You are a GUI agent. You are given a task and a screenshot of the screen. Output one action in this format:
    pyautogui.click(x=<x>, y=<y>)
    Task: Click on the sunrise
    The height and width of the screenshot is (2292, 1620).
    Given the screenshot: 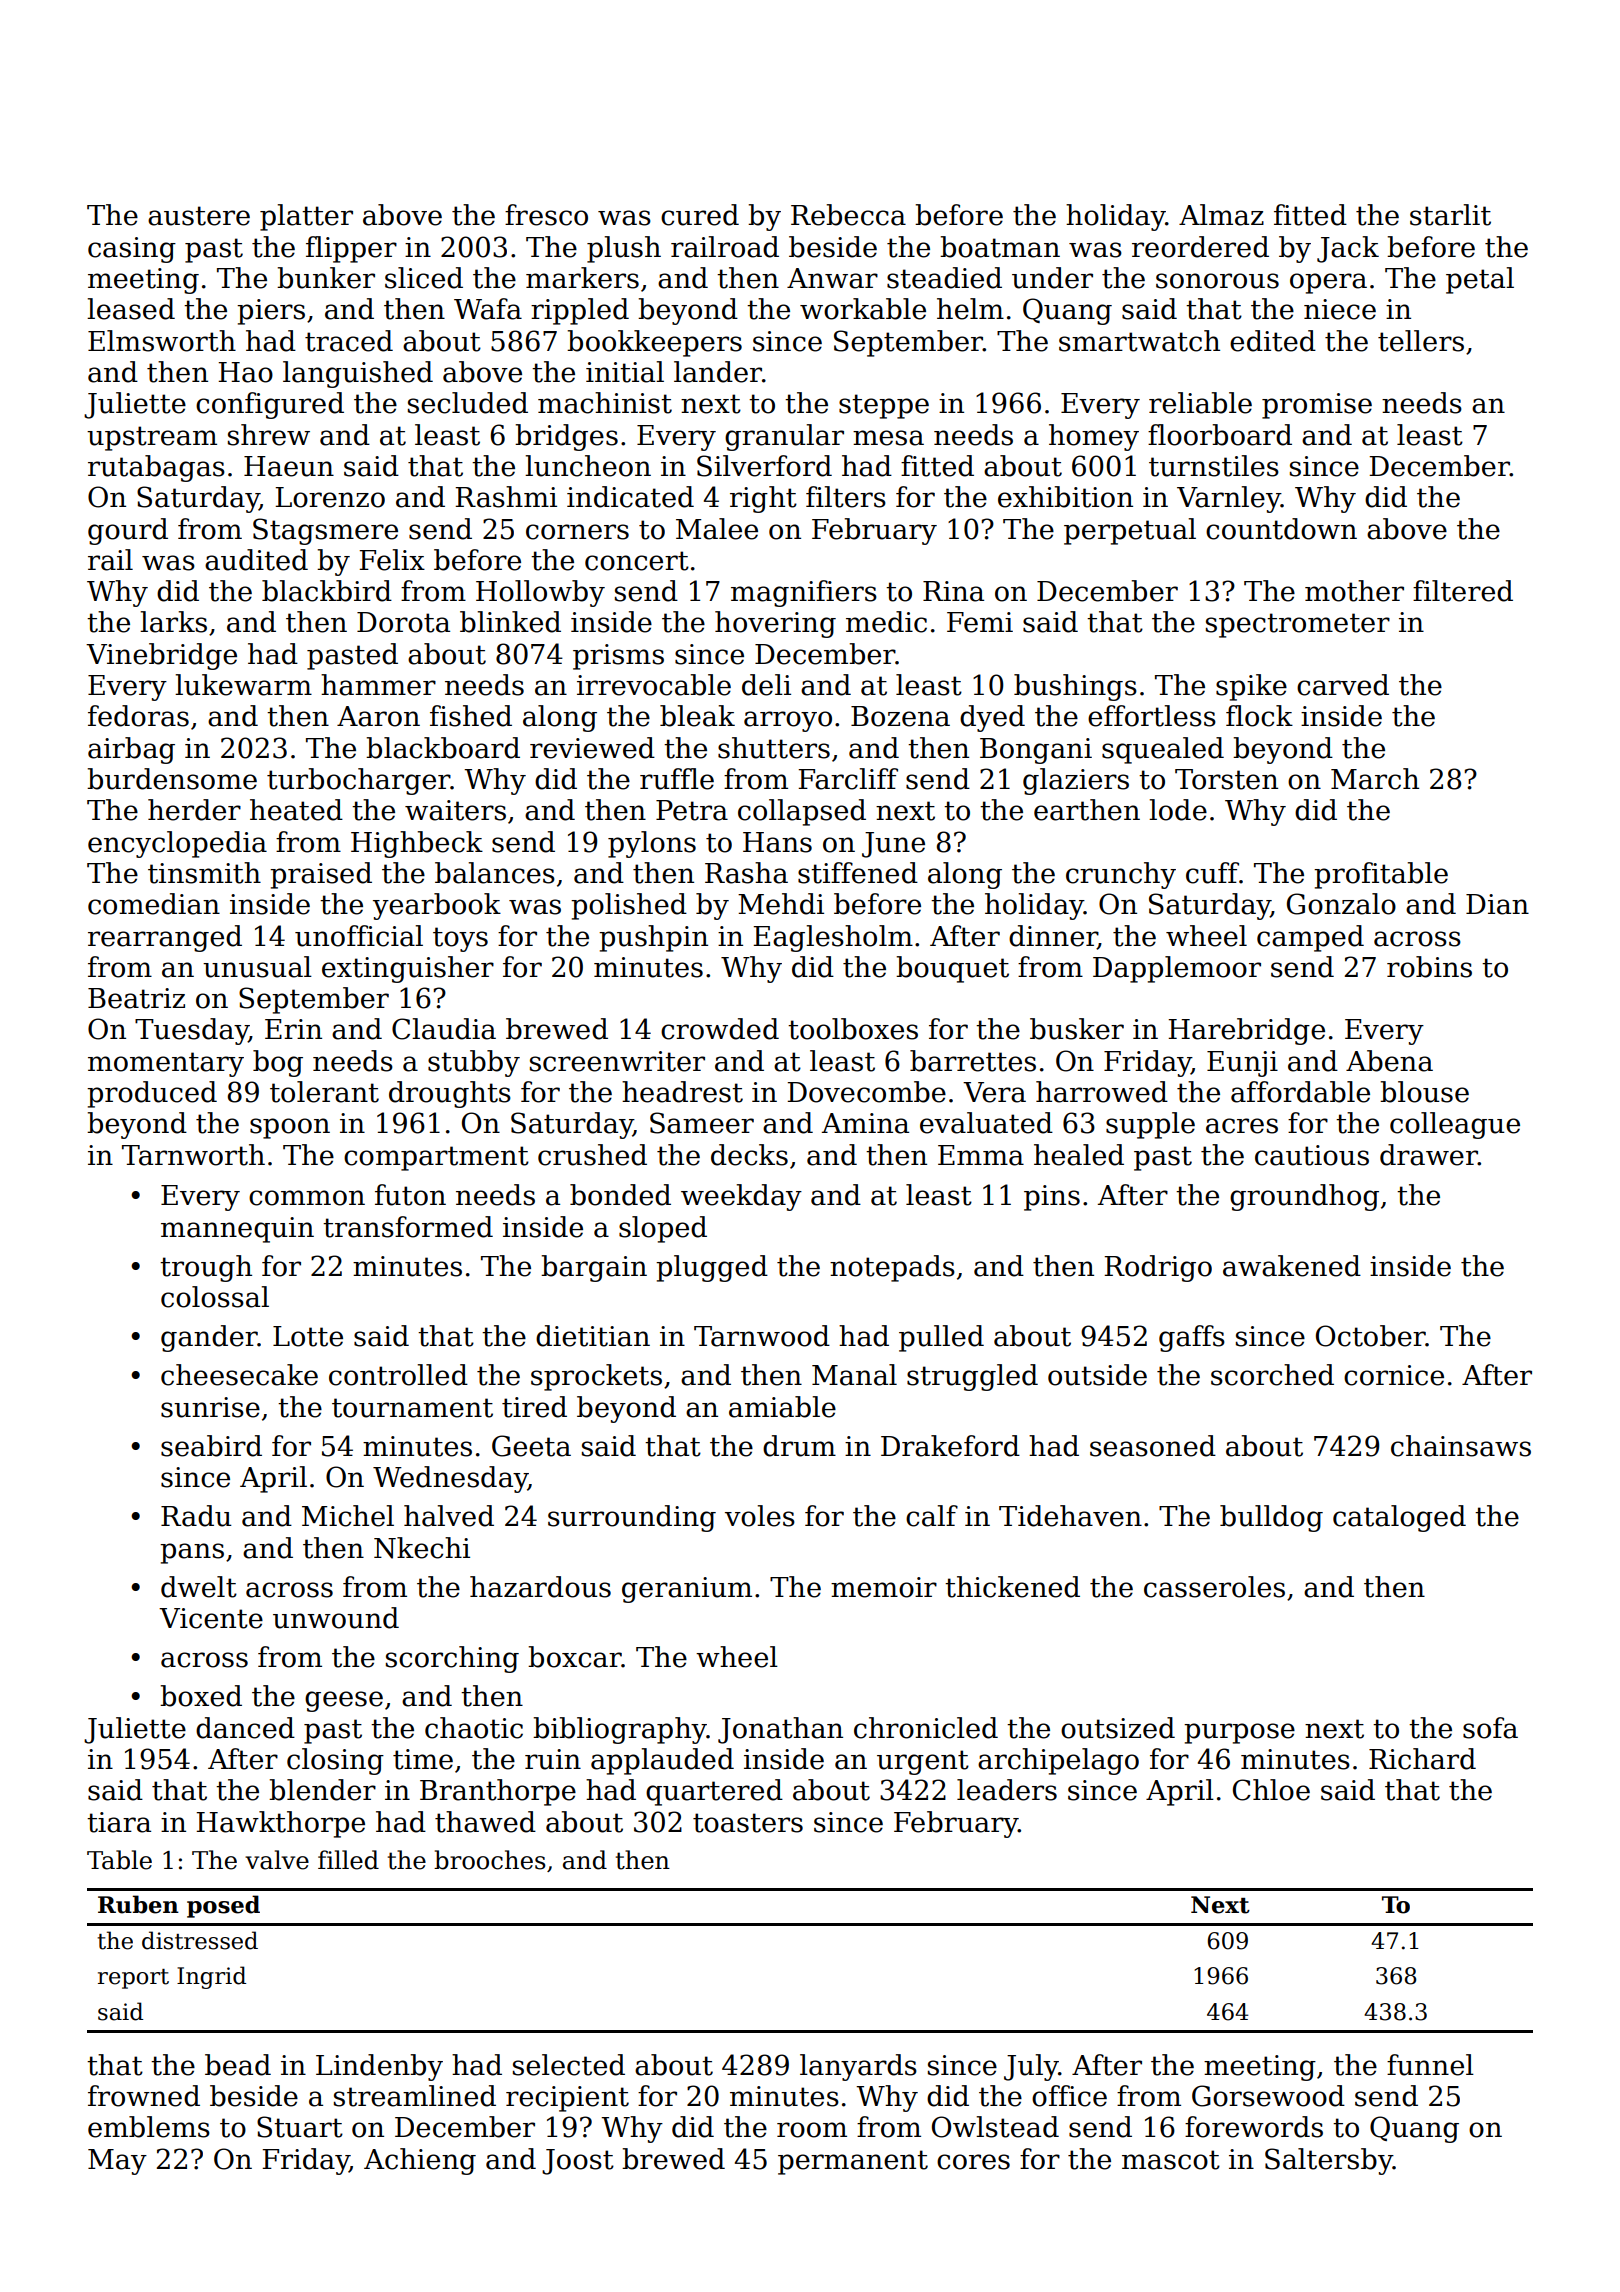 What is the action you would take?
    pyautogui.click(x=210, y=1407)
